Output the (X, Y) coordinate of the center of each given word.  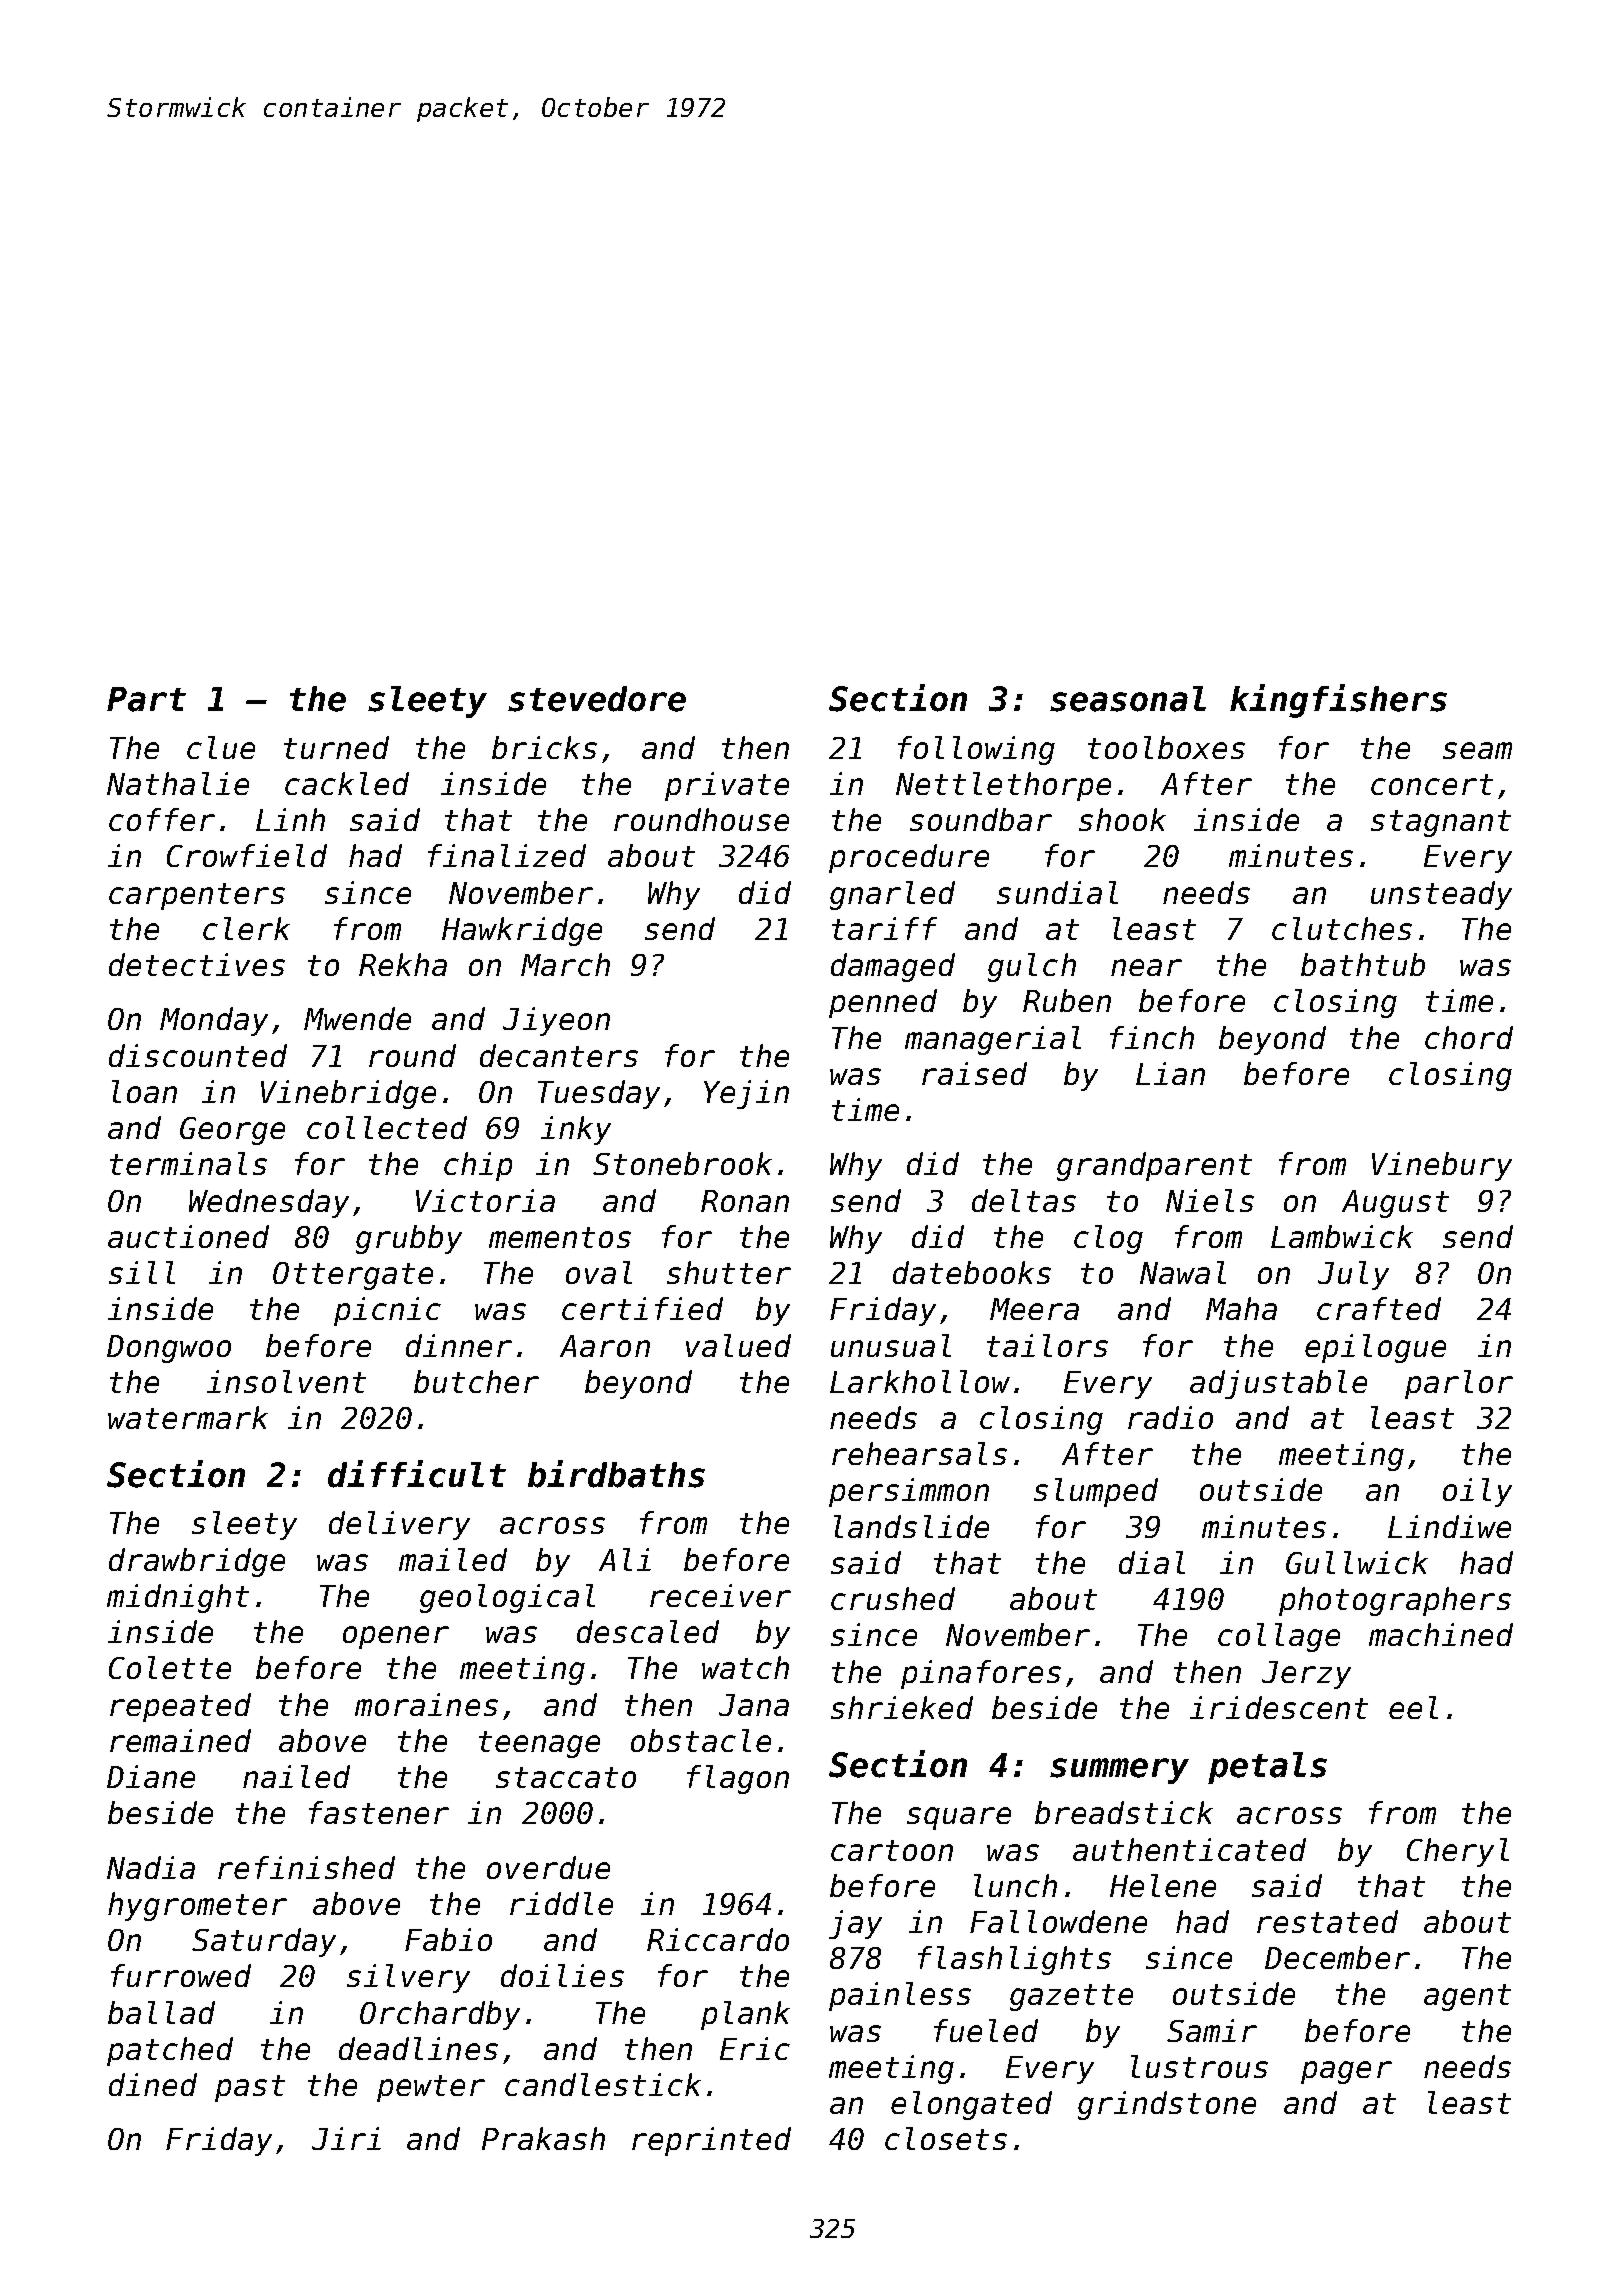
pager (1346, 2072)
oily (1477, 1492)
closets (946, 2138)
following (976, 750)
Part (146, 699)
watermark (188, 1417)
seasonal (1128, 699)
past (250, 2088)
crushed (893, 1598)
